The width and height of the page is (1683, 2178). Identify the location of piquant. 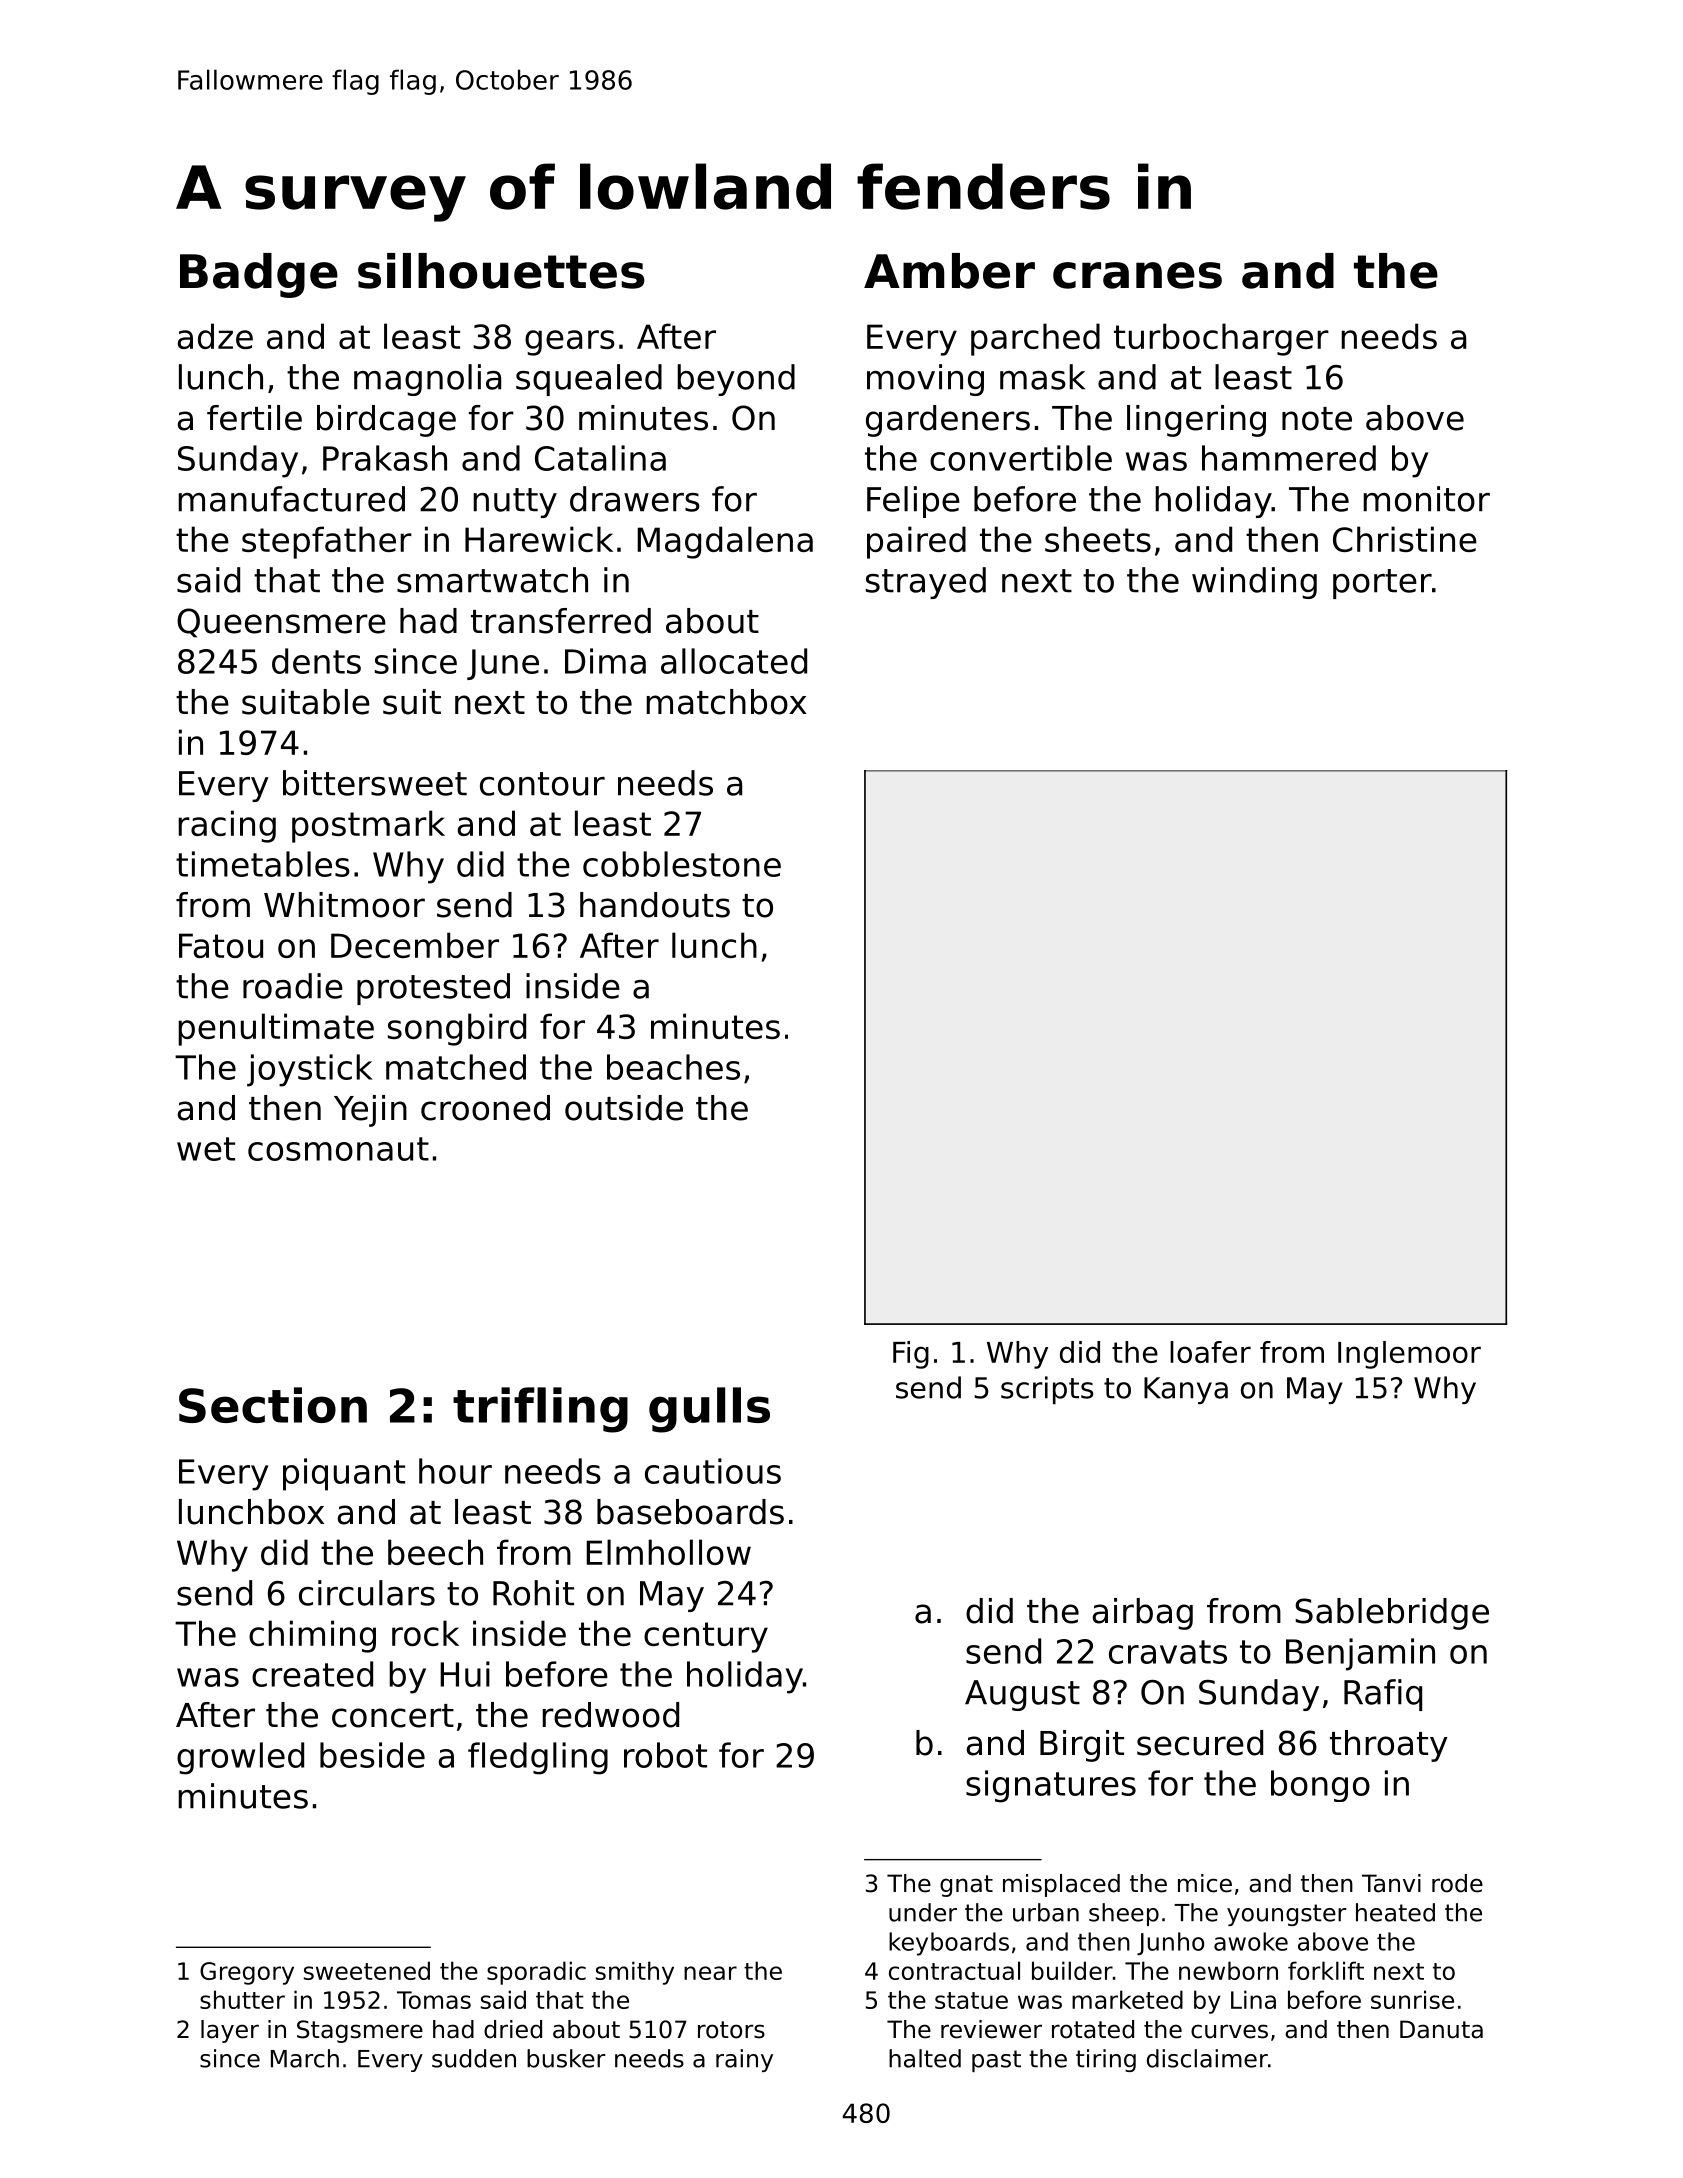
(344, 1474).
